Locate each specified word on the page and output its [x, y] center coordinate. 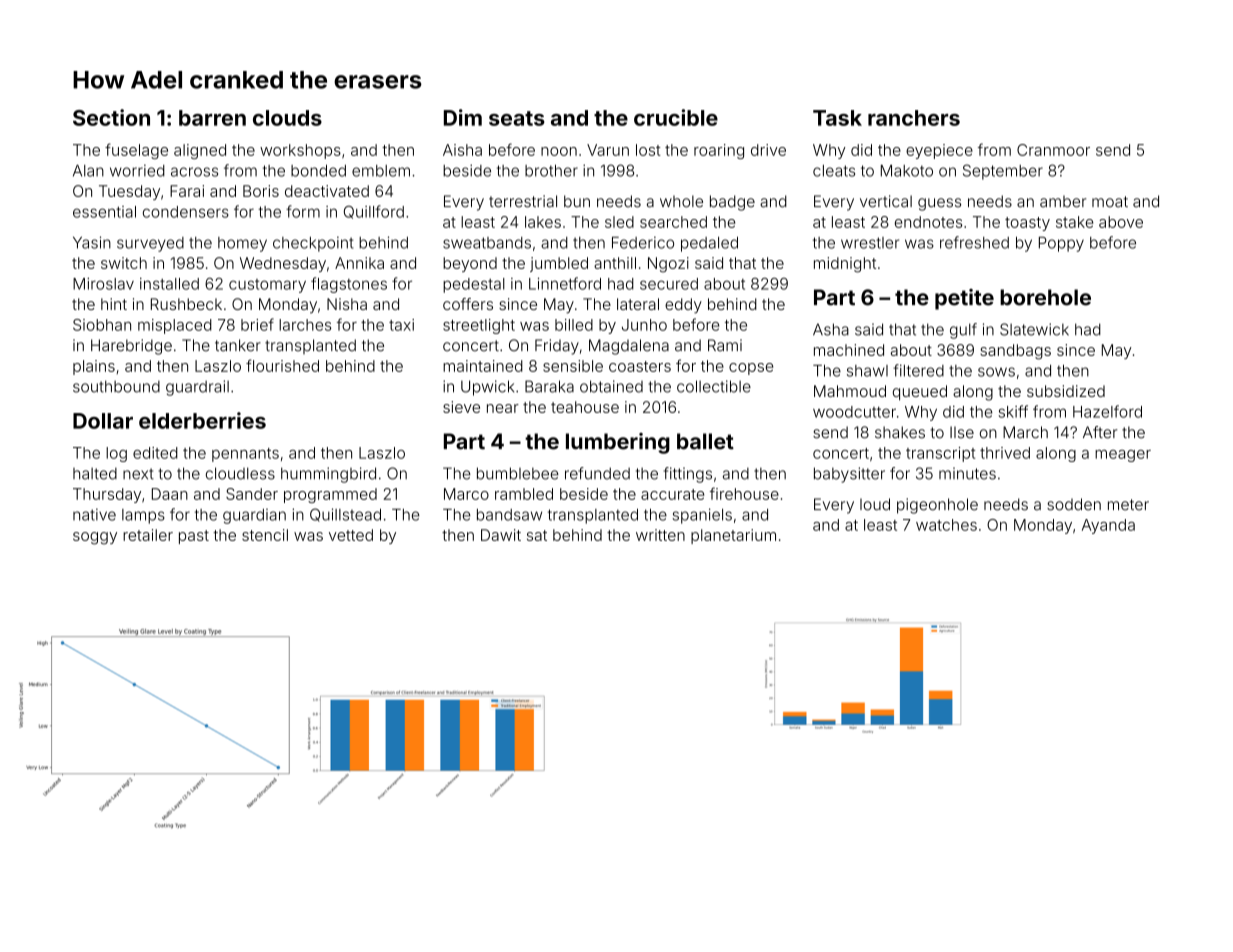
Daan [170, 494]
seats [517, 118]
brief [257, 324]
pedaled [709, 244]
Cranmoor [1053, 150]
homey [242, 244]
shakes [900, 432]
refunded [597, 473]
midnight [845, 265]
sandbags [1015, 352]
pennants [245, 455]
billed [574, 325]
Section [111, 117]
